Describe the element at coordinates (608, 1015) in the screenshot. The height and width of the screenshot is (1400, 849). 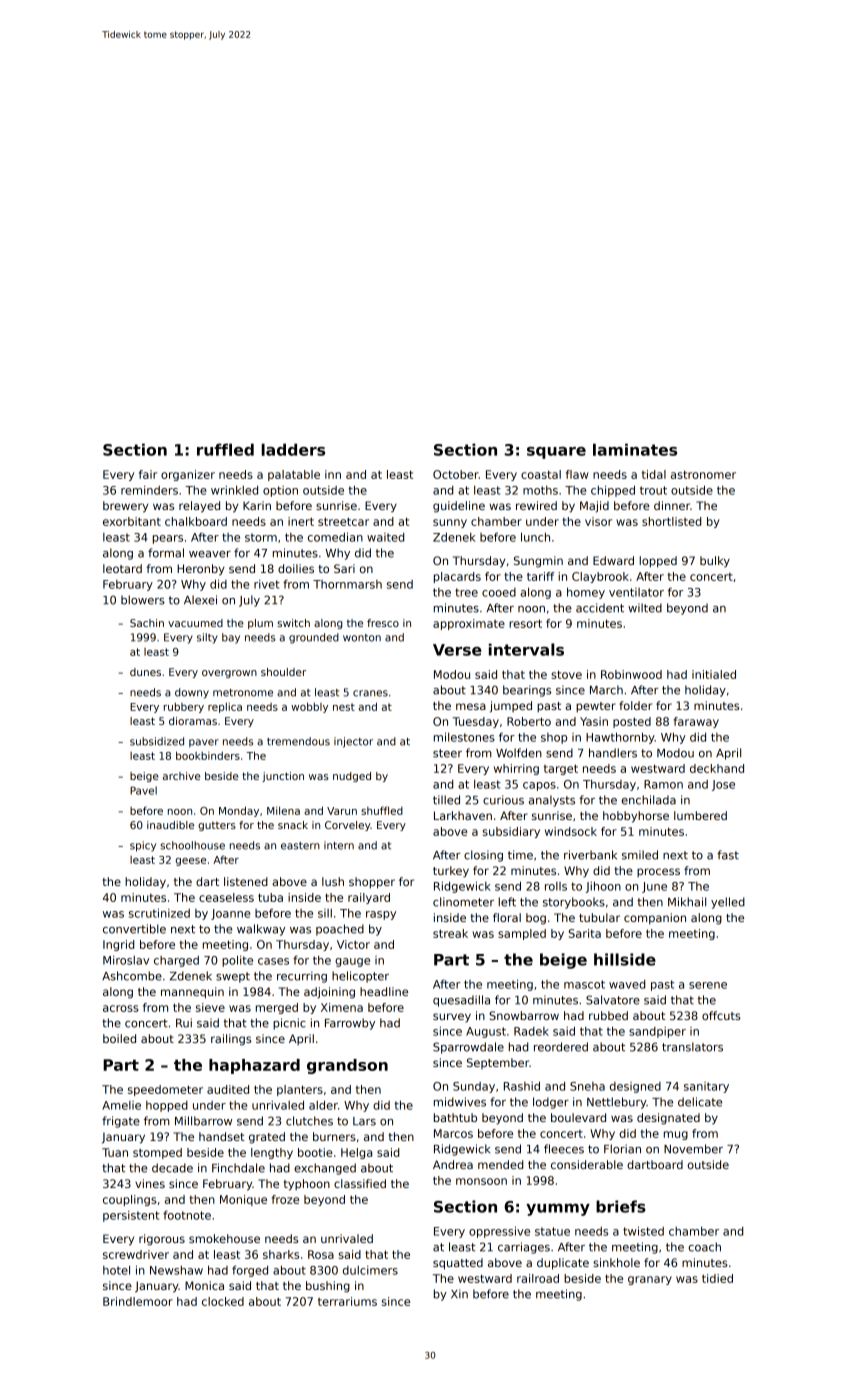
I see `rubbed` at that location.
